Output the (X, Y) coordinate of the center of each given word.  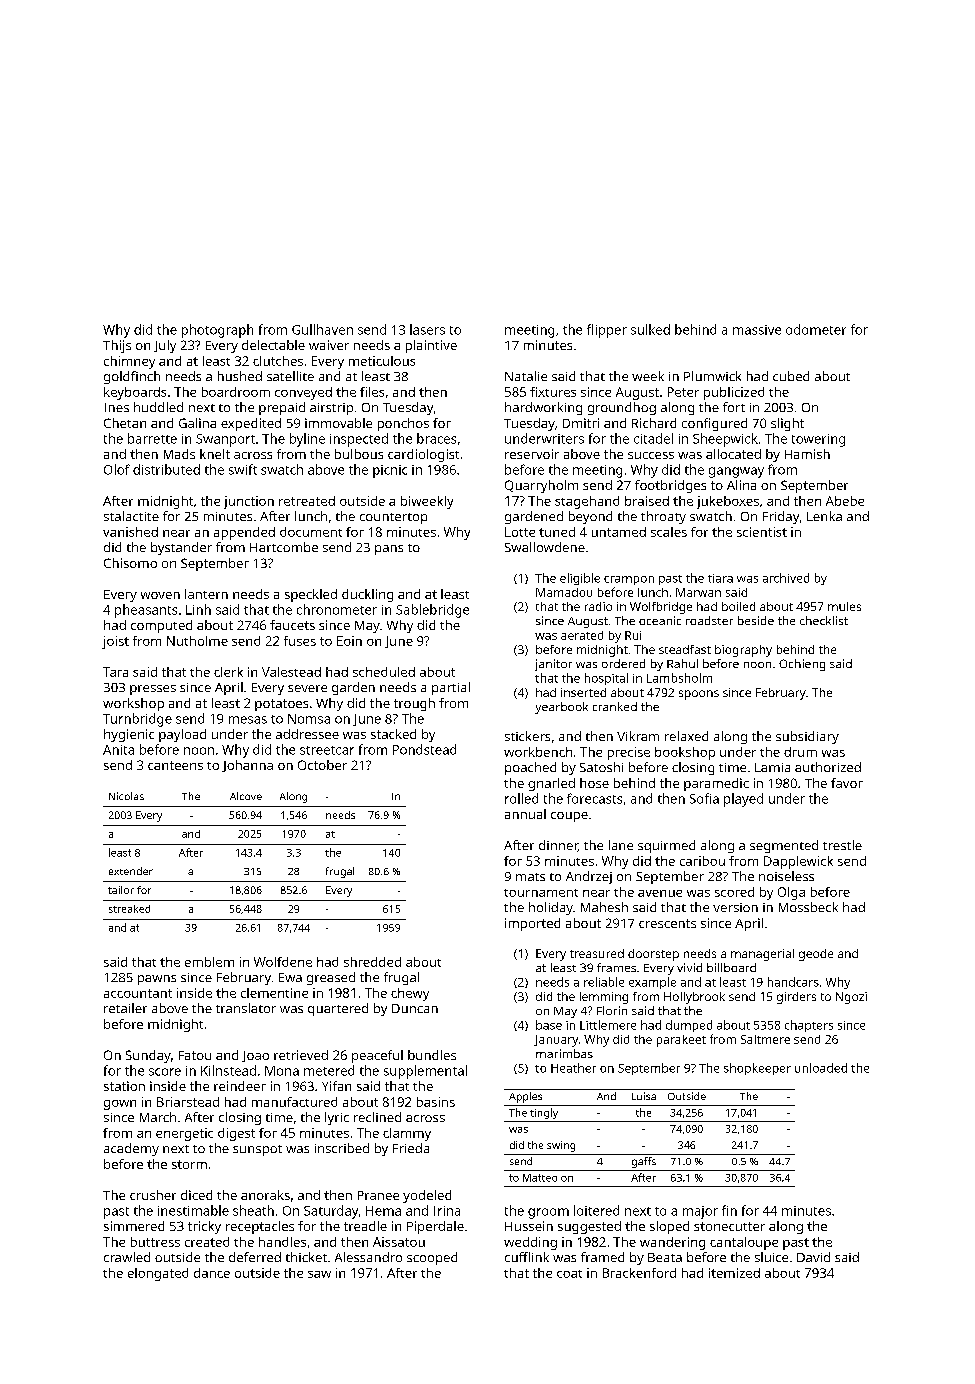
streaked (129, 909)
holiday (551, 908)
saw (319, 1274)
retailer (125, 1008)
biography (743, 651)
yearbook (561, 708)
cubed (791, 376)
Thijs (117, 346)
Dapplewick (798, 862)
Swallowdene (545, 547)
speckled (311, 595)
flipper (607, 331)
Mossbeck (808, 907)
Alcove (246, 796)
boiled (738, 606)
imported (532, 924)
